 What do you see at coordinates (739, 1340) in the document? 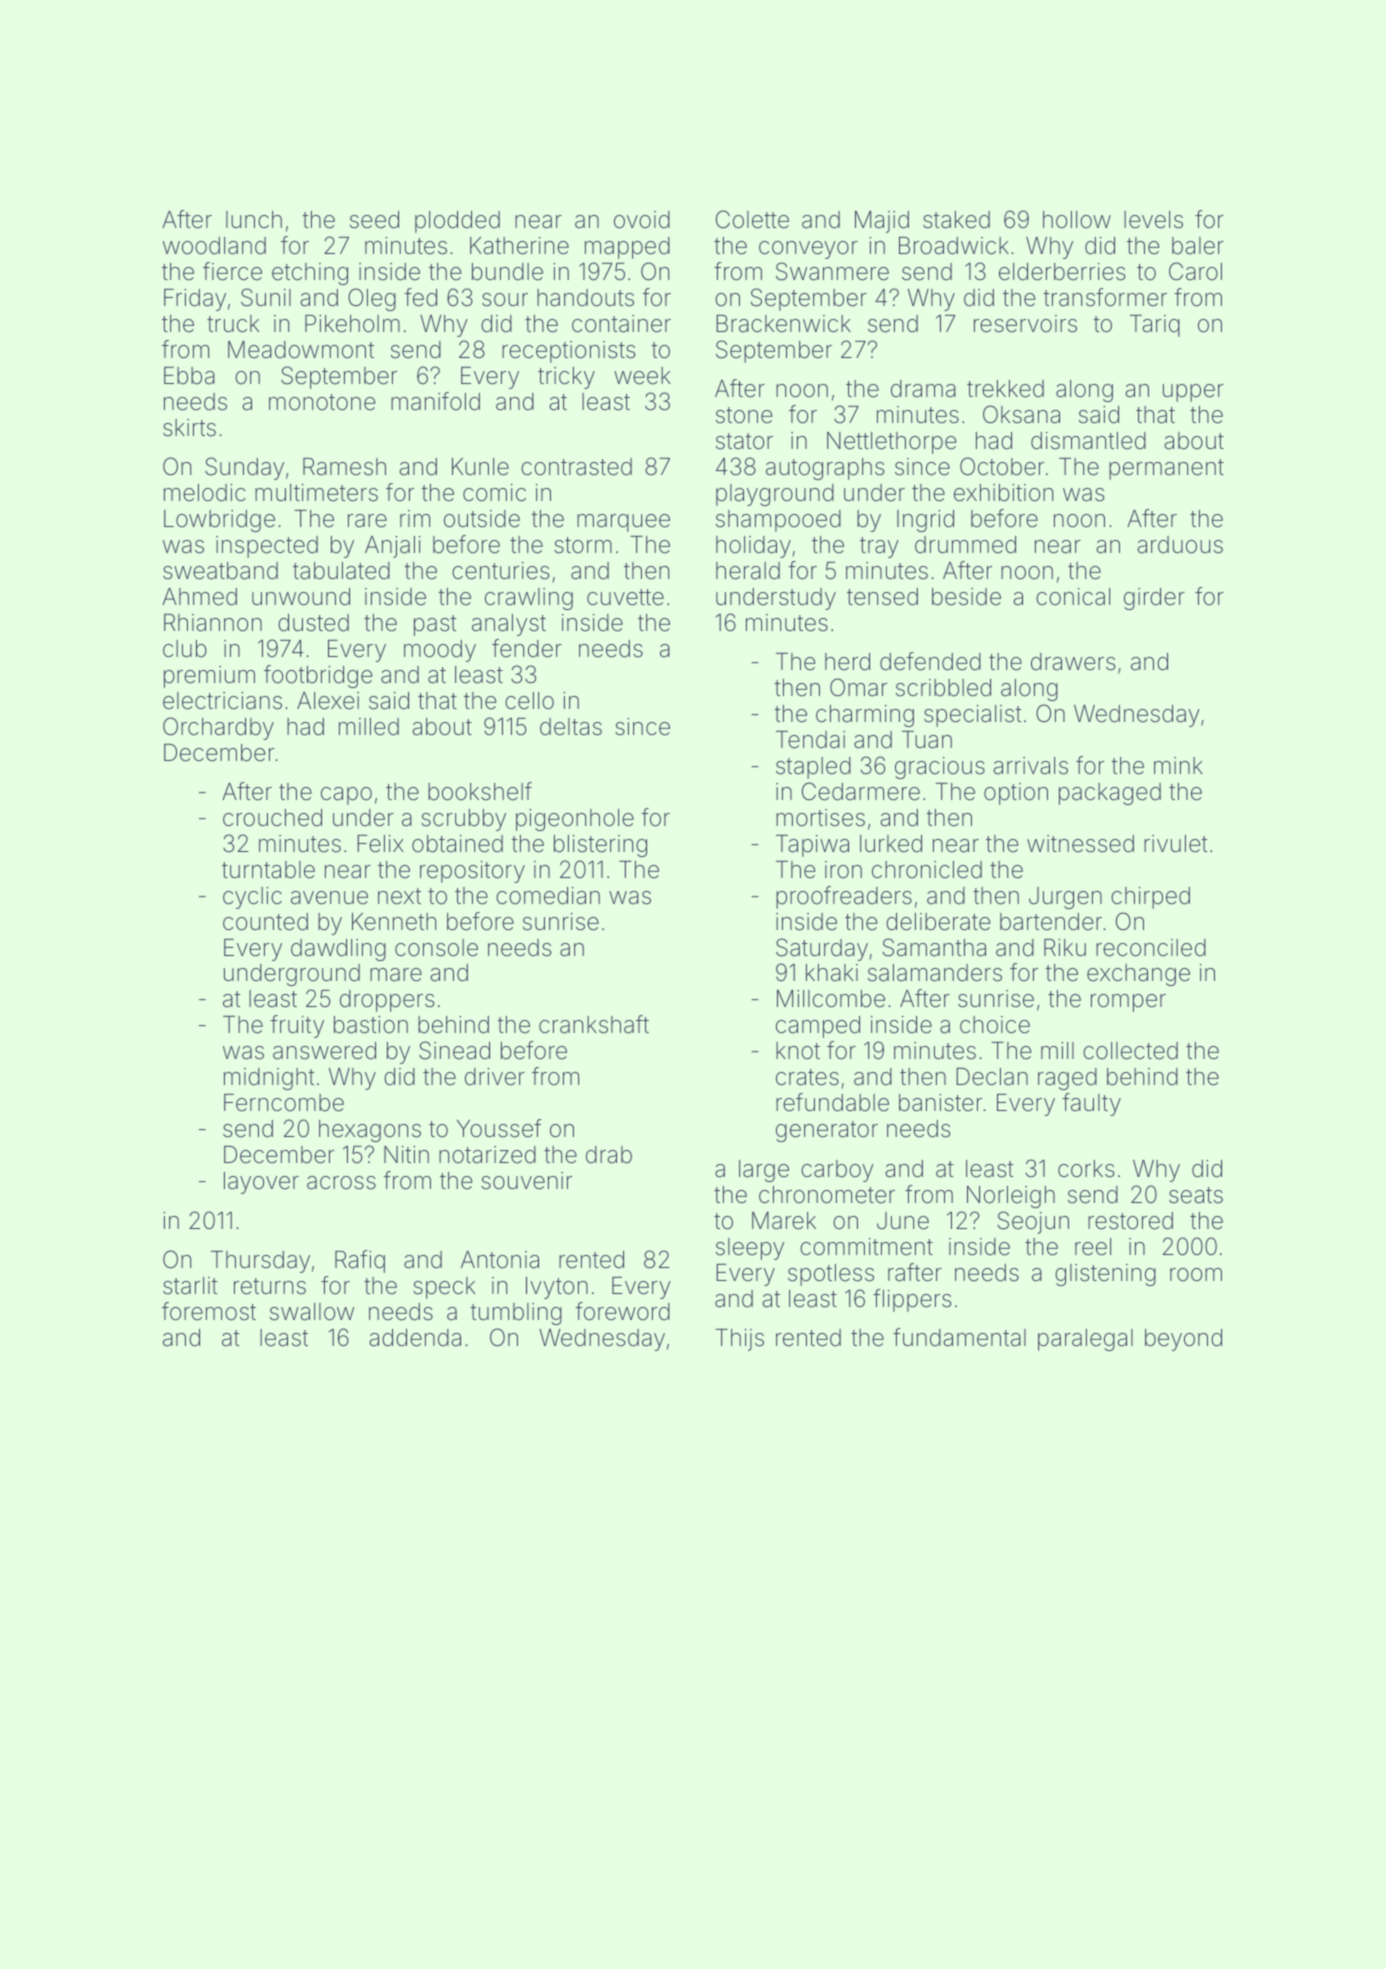
I see `Thijs` at bounding box center [739, 1340].
